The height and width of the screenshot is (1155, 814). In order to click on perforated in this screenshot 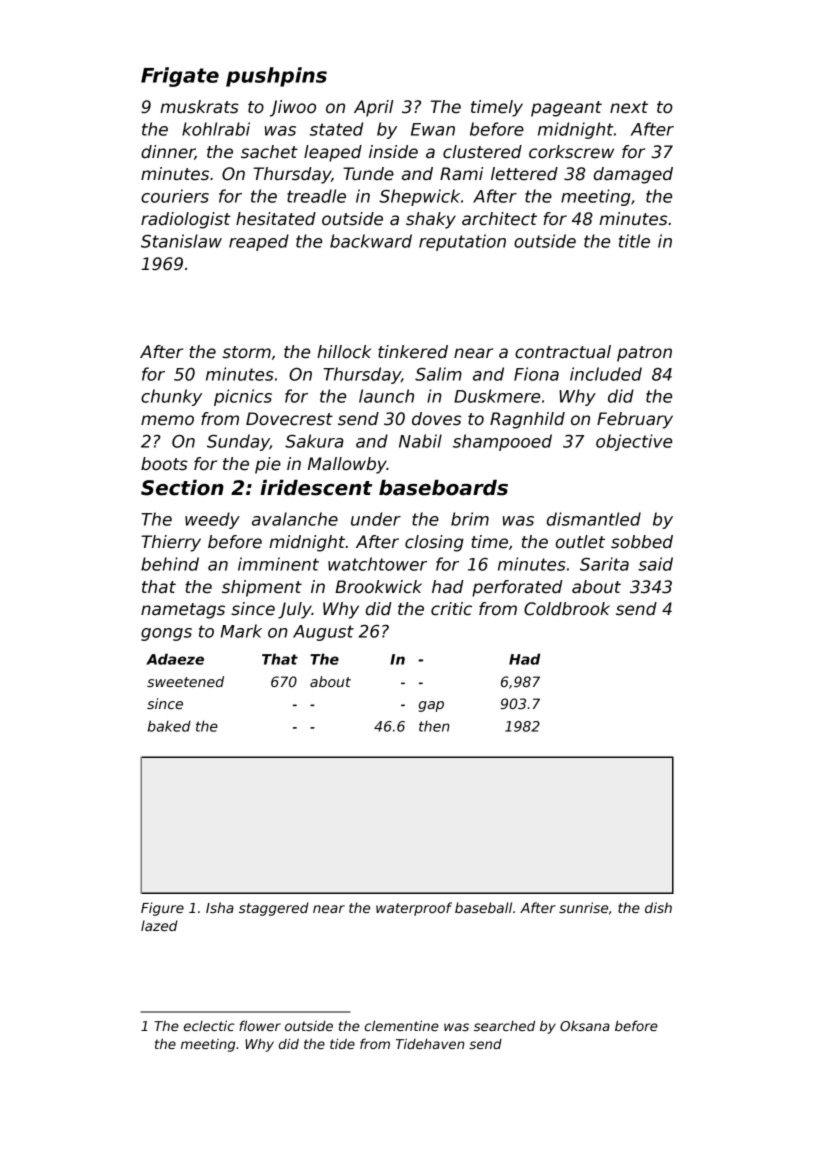, I will do `click(517, 588)`.
